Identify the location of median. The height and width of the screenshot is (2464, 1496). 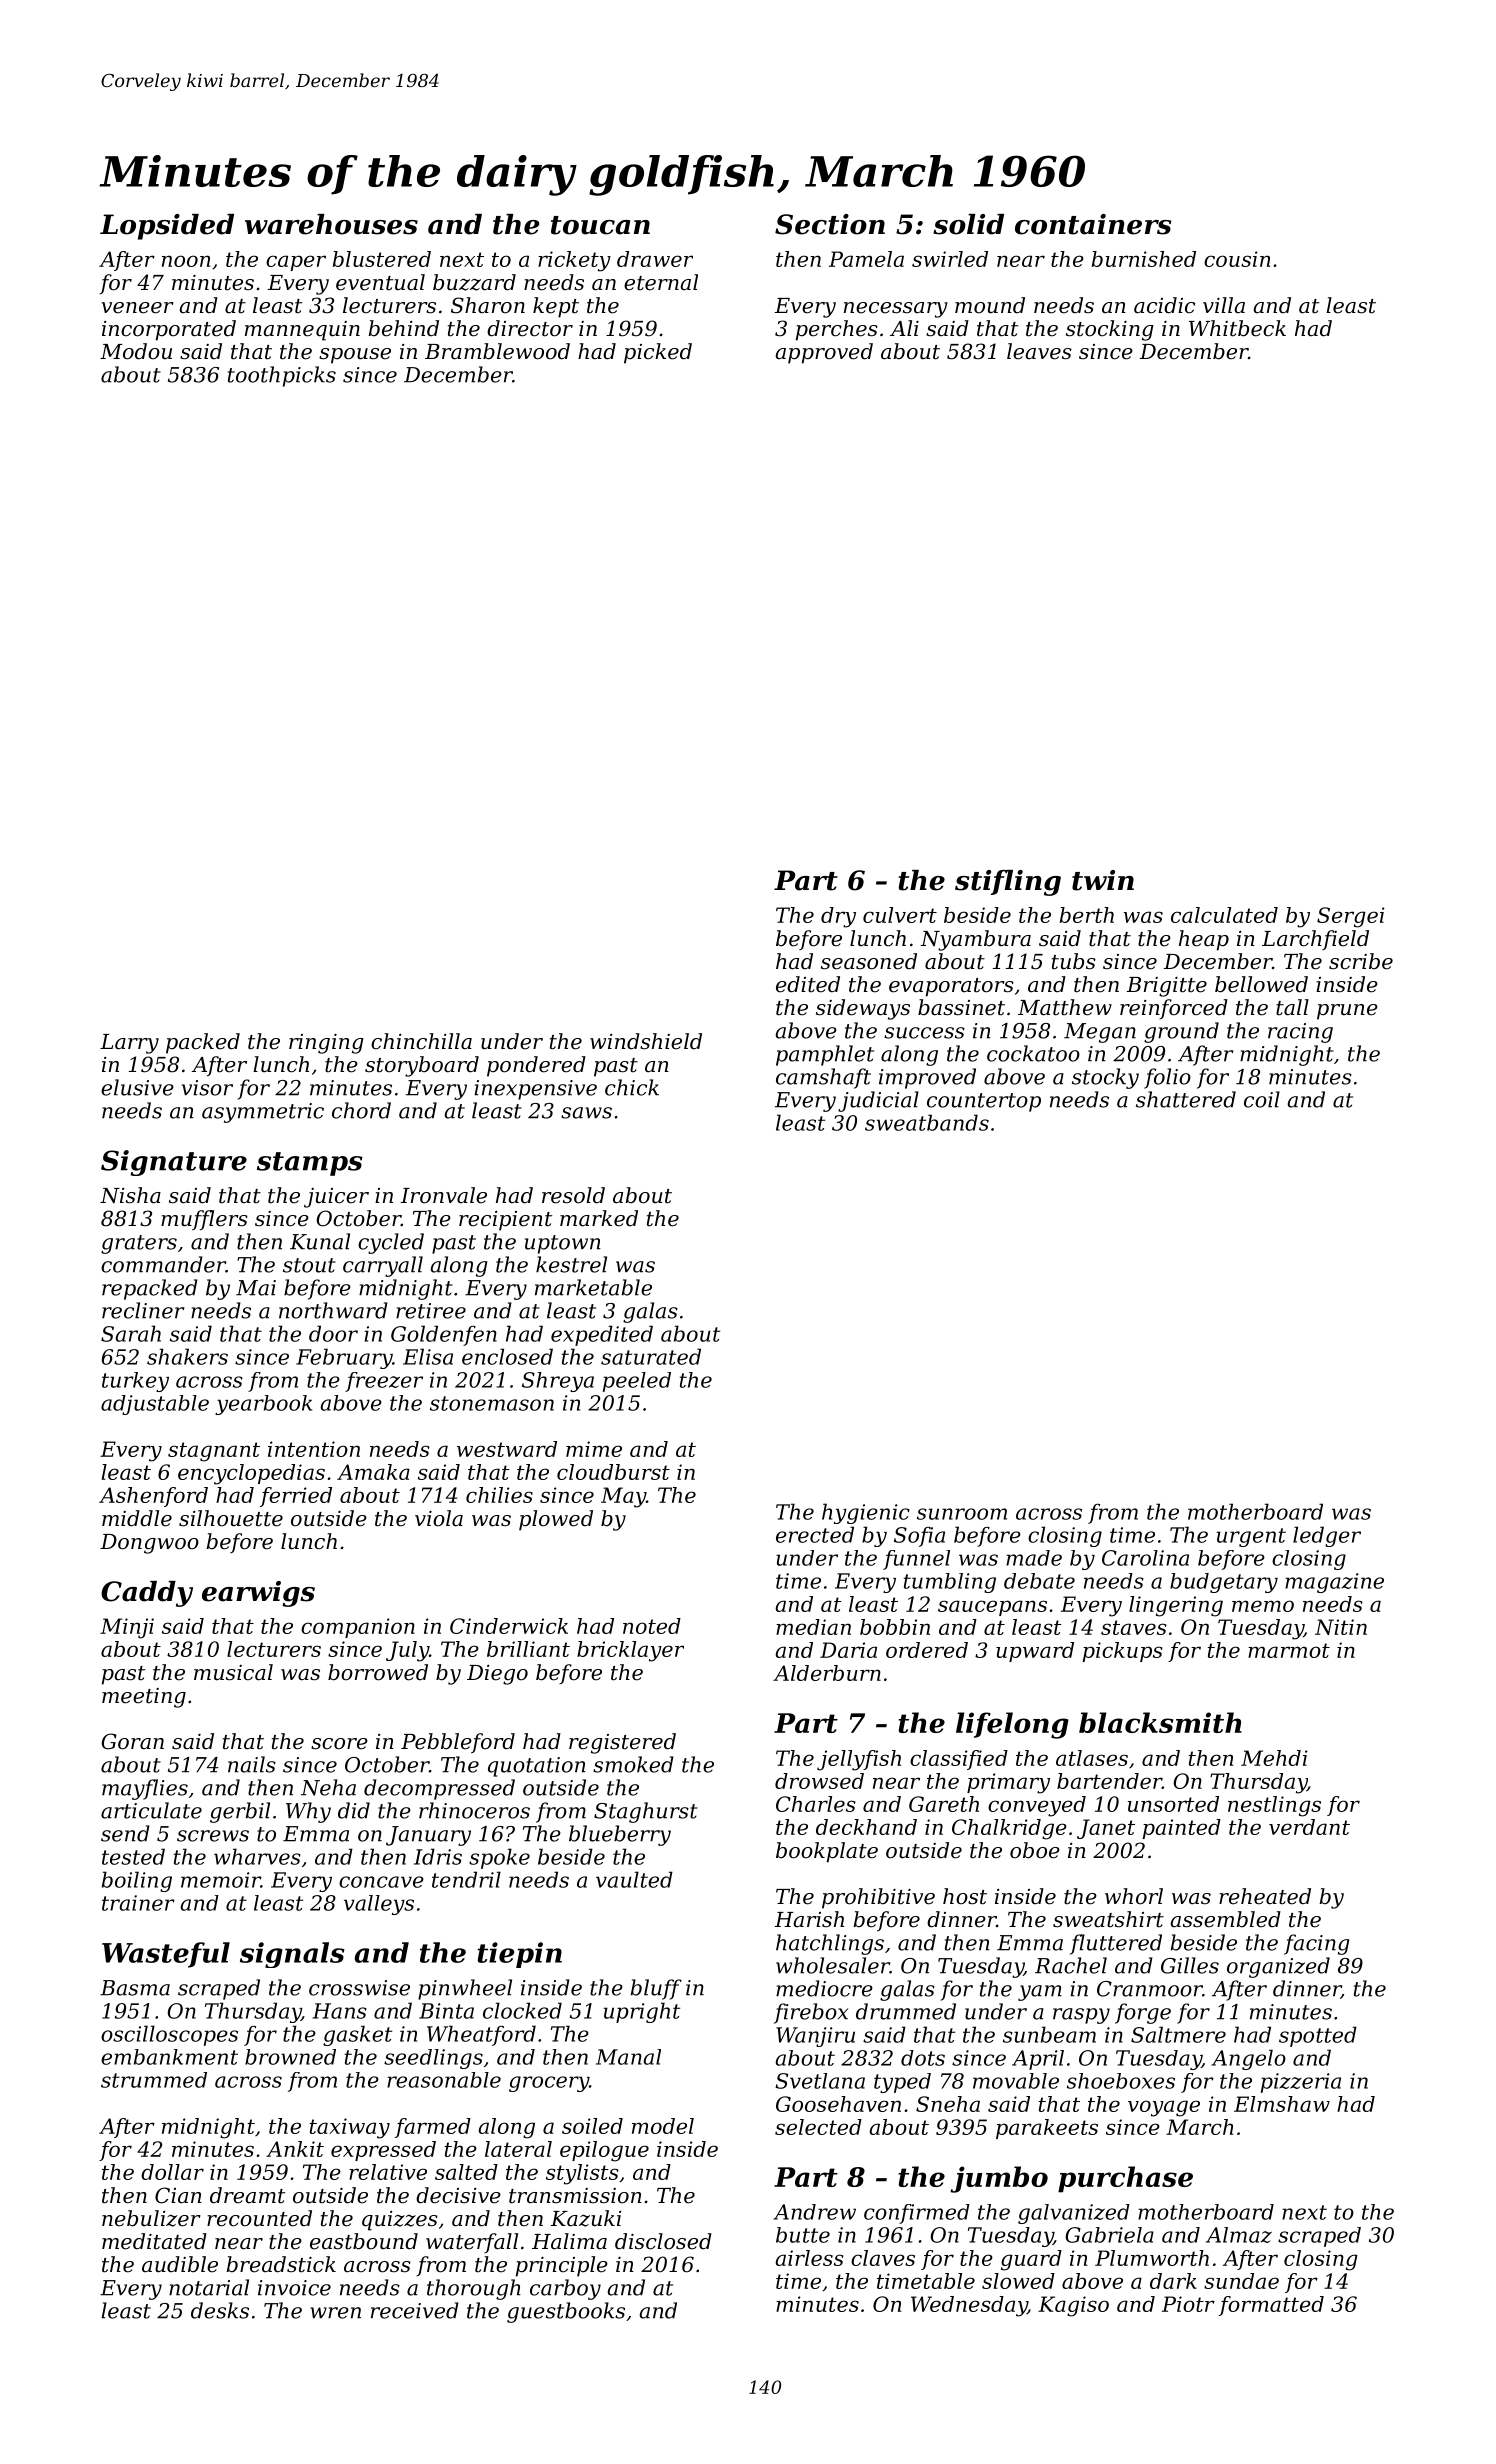
(813, 1627).
